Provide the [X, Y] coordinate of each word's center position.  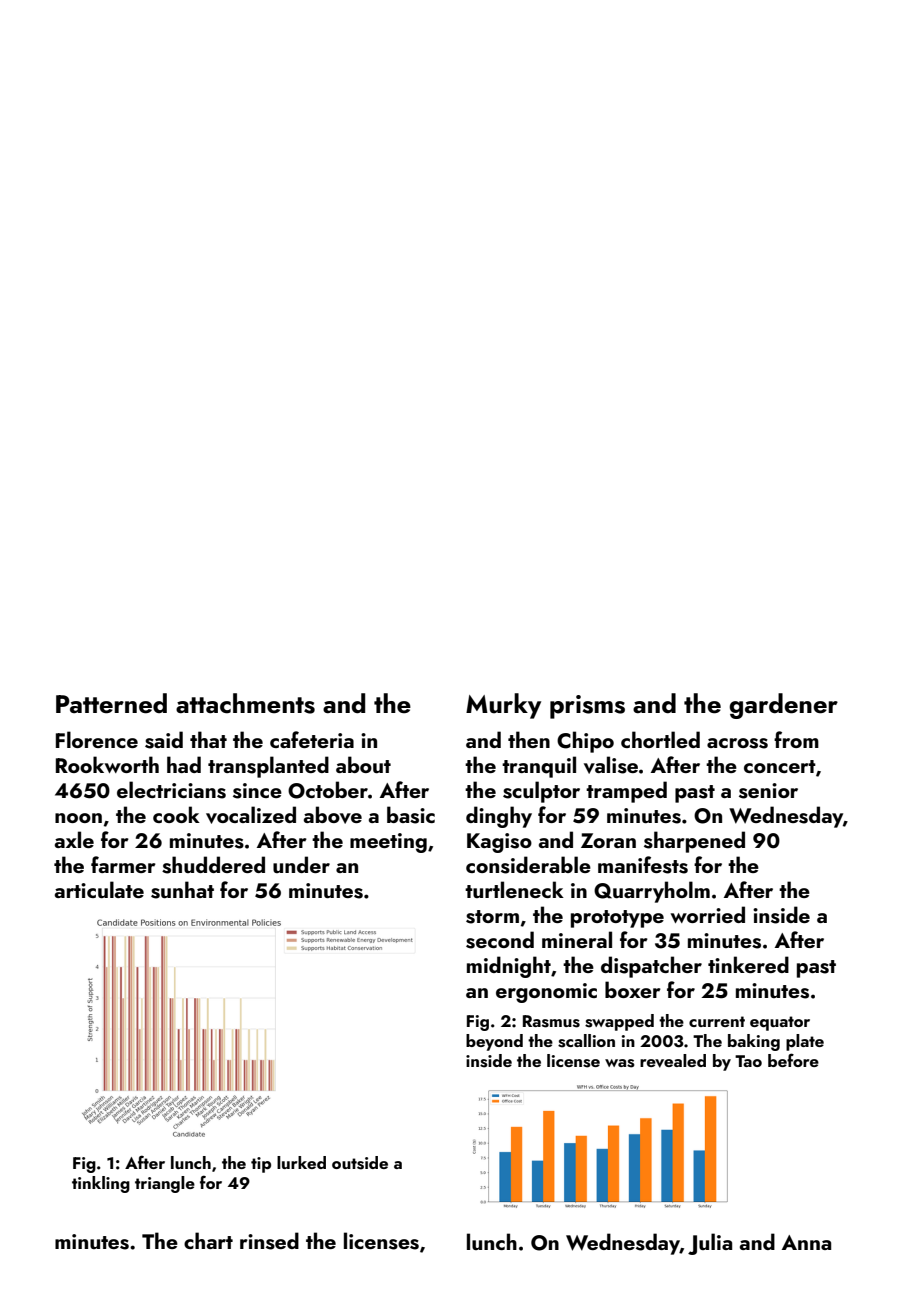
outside [360, 1163]
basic [411, 815]
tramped [626, 792]
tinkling [101, 1184]
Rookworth [107, 764]
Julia [710, 1244]
